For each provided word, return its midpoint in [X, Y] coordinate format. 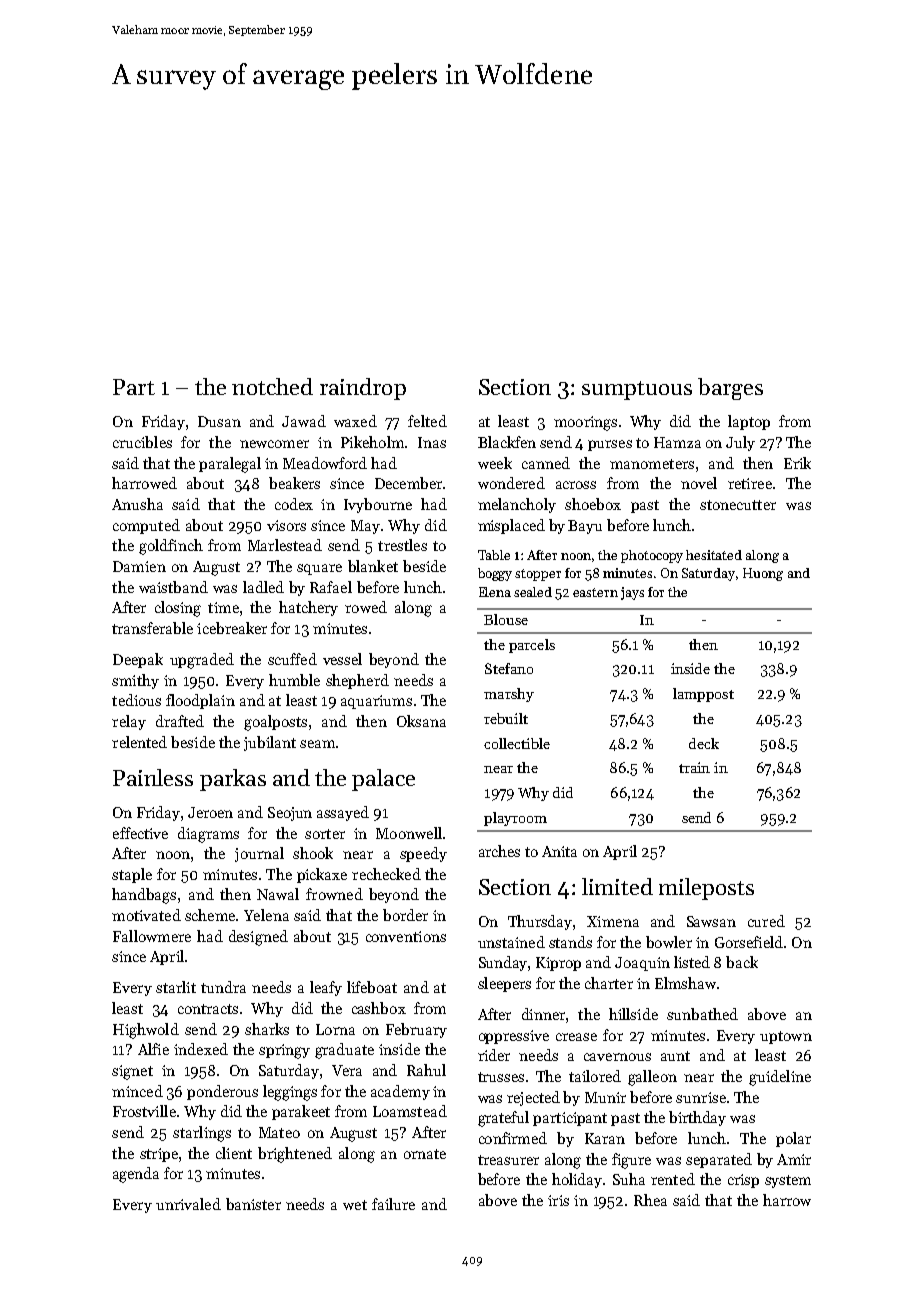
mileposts [706, 889]
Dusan [219, 421]
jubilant [270, 743]
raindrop [363, 389]
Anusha [137, 504]
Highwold [146, 1031]
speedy [423, 854]
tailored [595, 1076]
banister [253, 1204]
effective [140, 833]
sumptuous [637, 390]
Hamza [677, 442]
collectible [517, 743]
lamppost [703, 695]
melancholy [517, 505]
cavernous [617, 1057]
